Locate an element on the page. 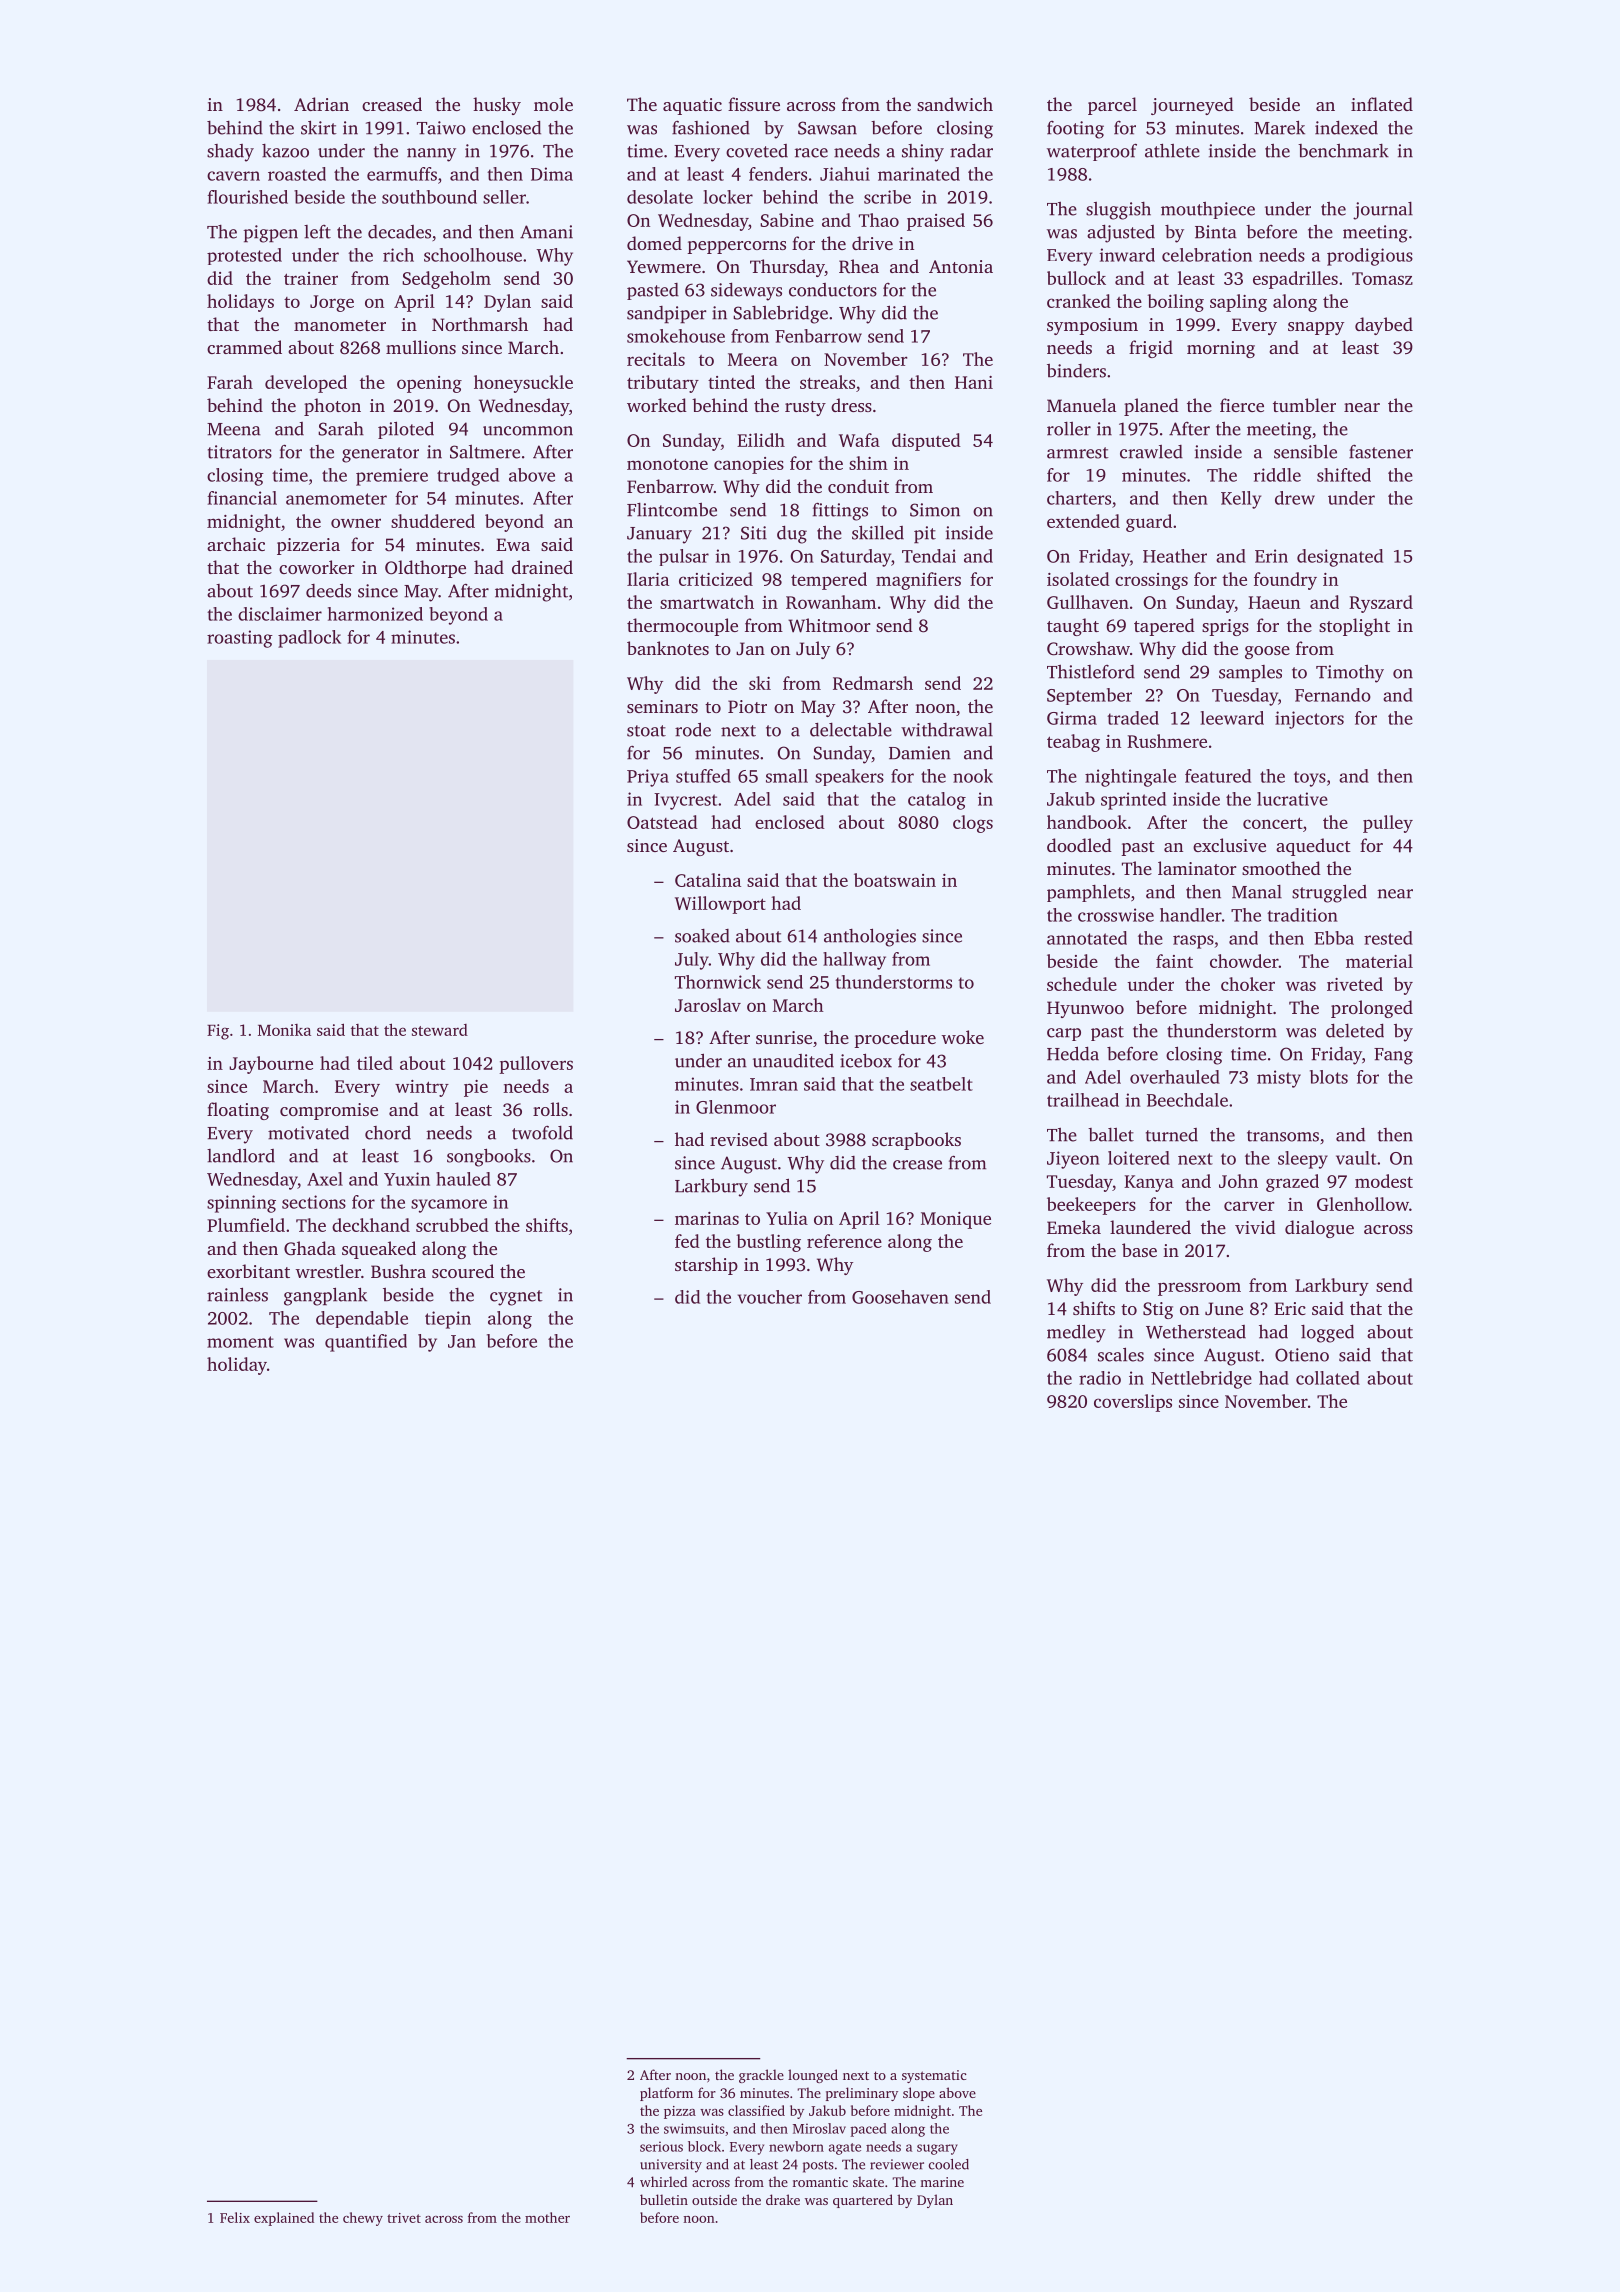  slope is located at coordinates (919, 2094).
